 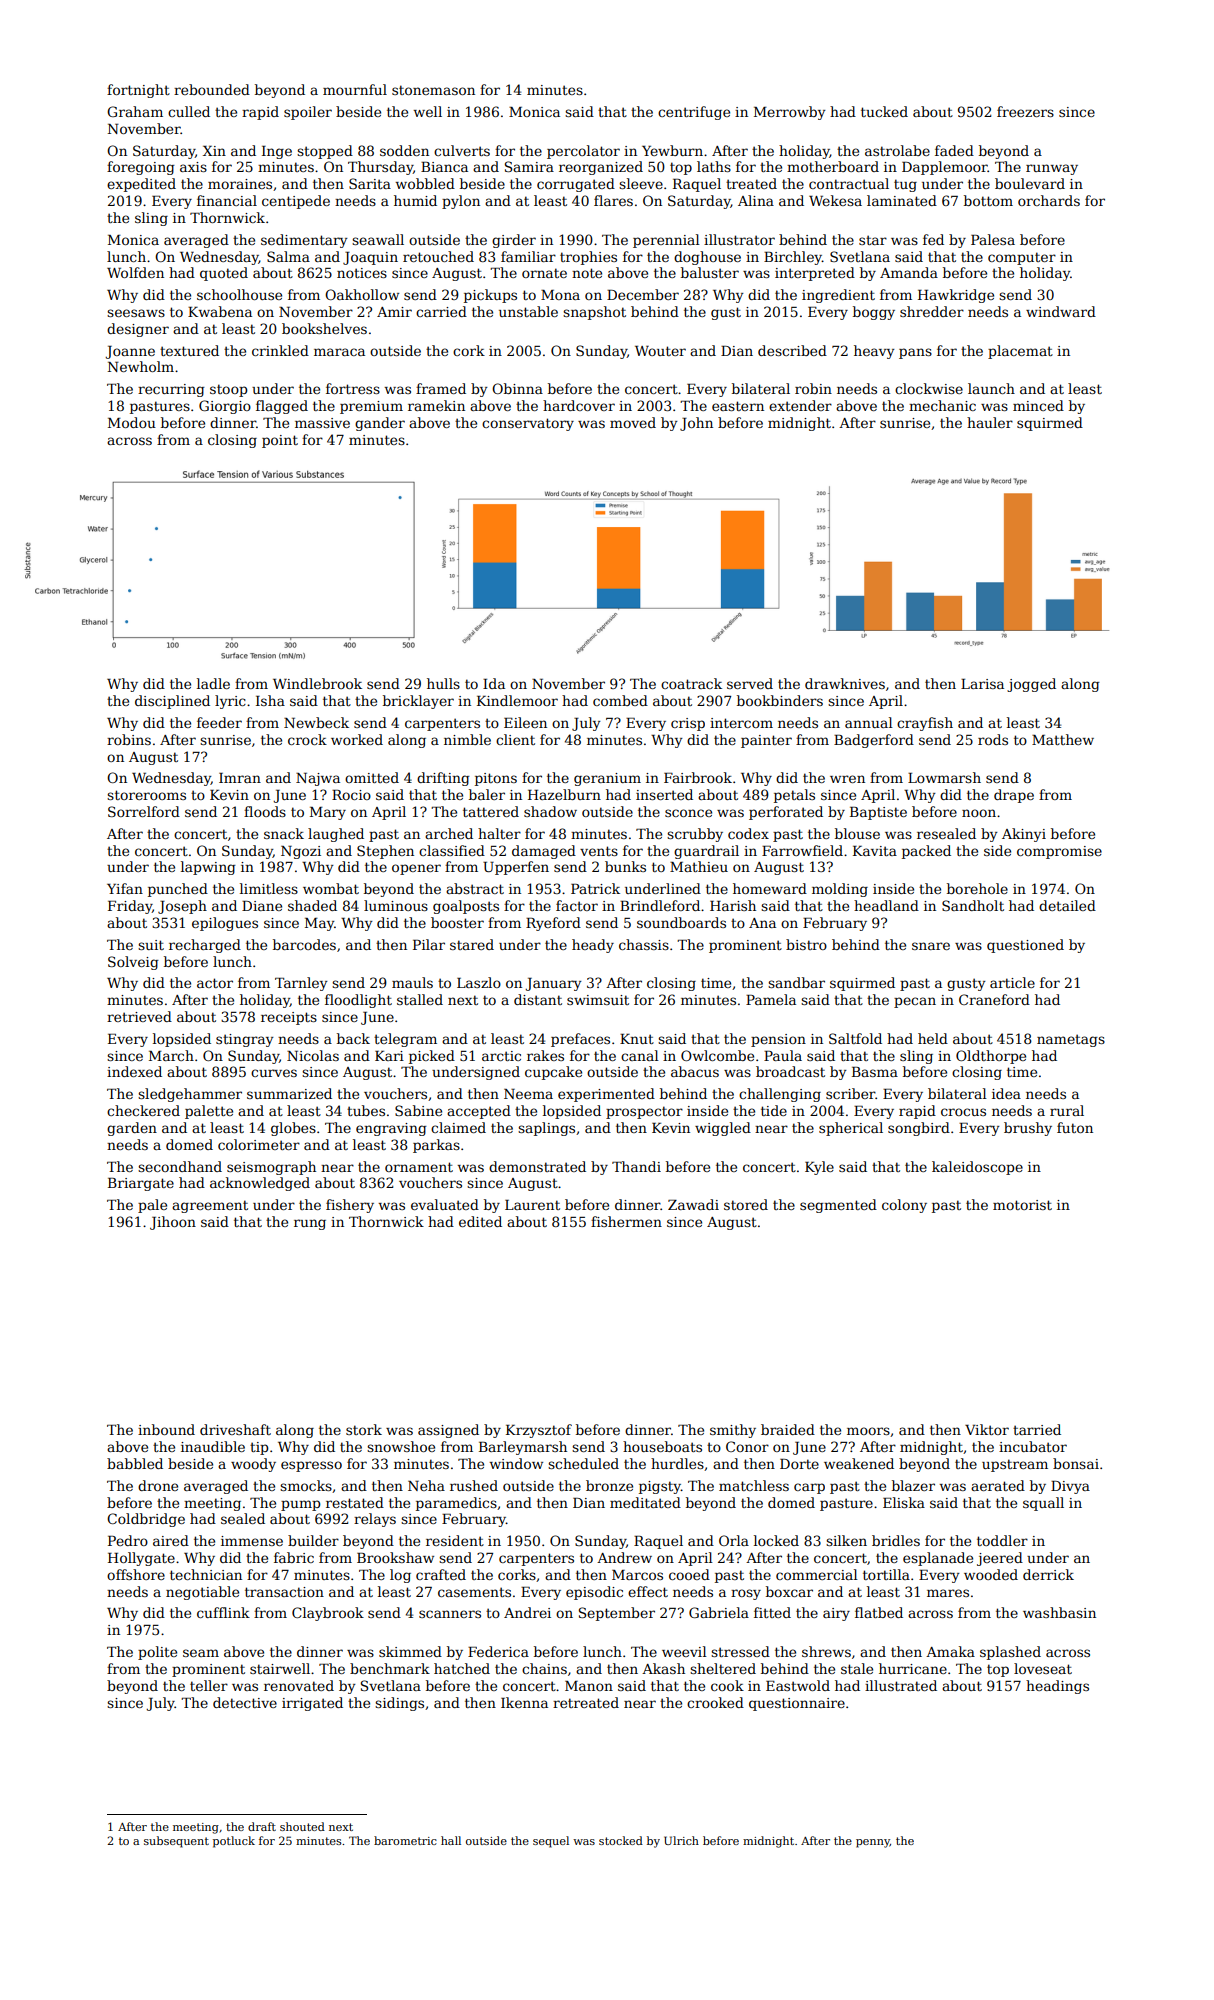 What do you see at coordinates (1025, 111) in the screenshot?
I see `freezers` at bounding box center [1025, 111].
